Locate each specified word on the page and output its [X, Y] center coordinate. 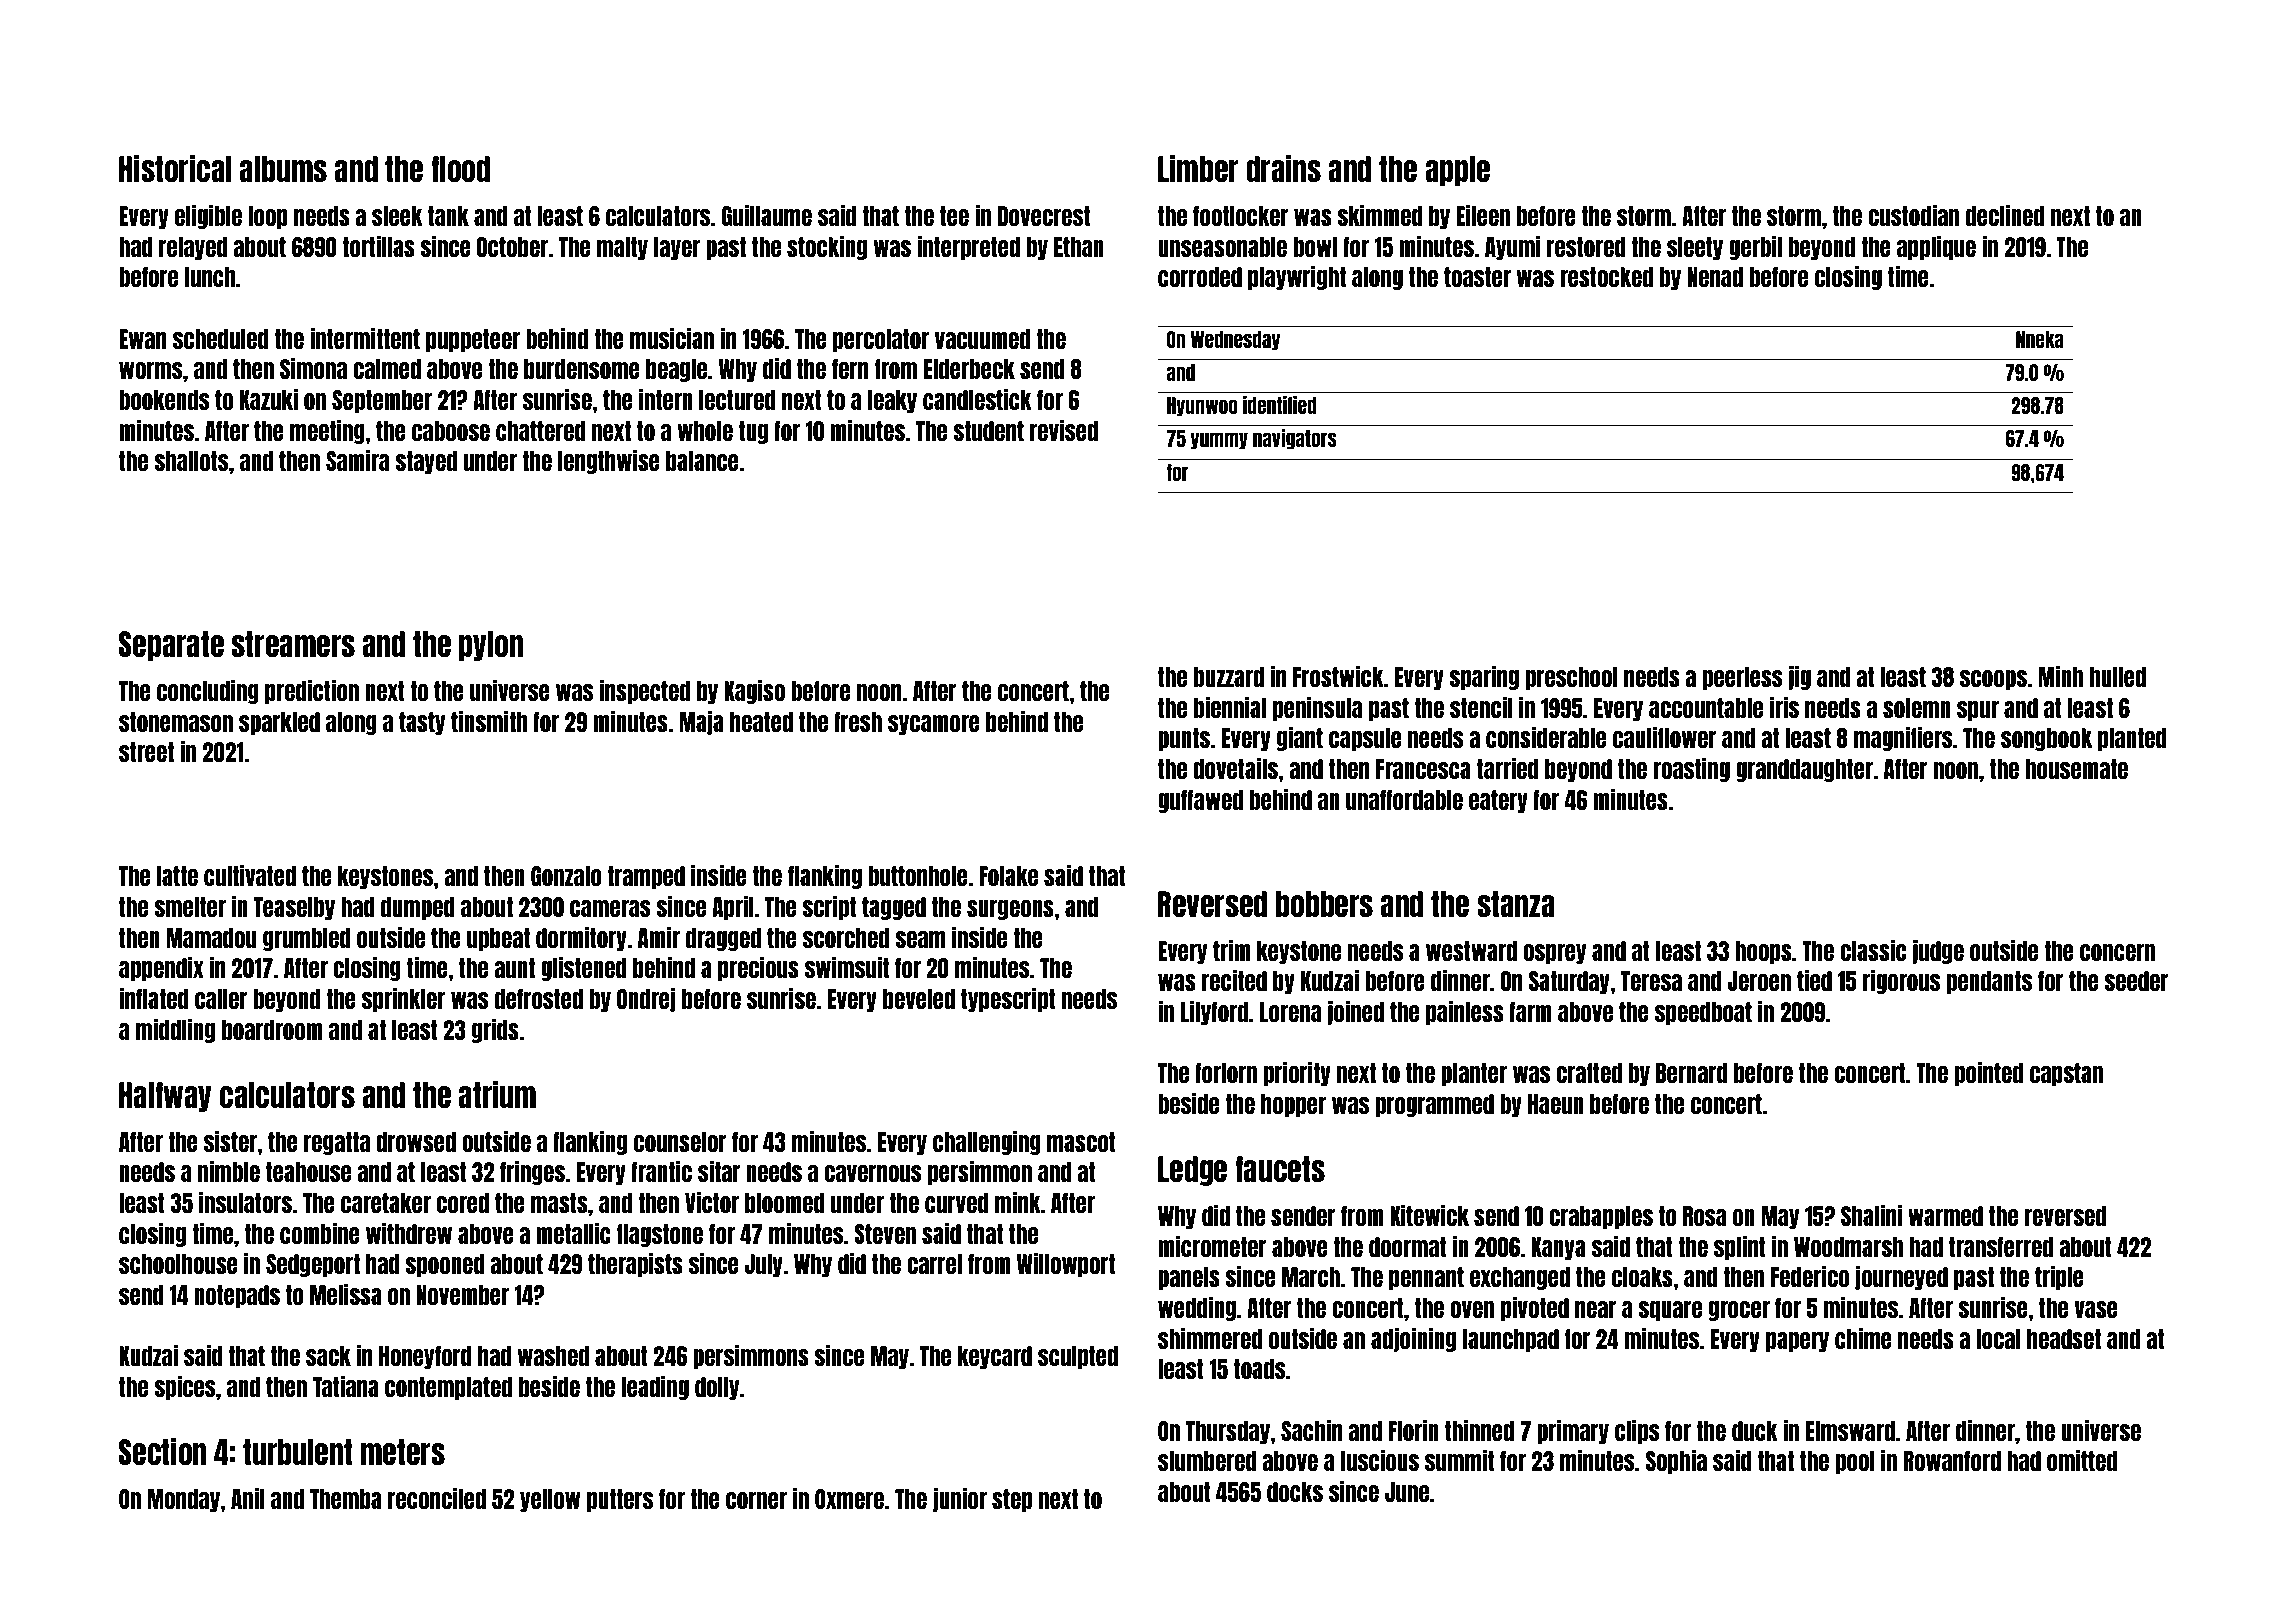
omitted [2082, 1460]
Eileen [1483, 215]
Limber [1198, 168]
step [1012, 1500]
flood [460, 169]
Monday [184, 1500]
